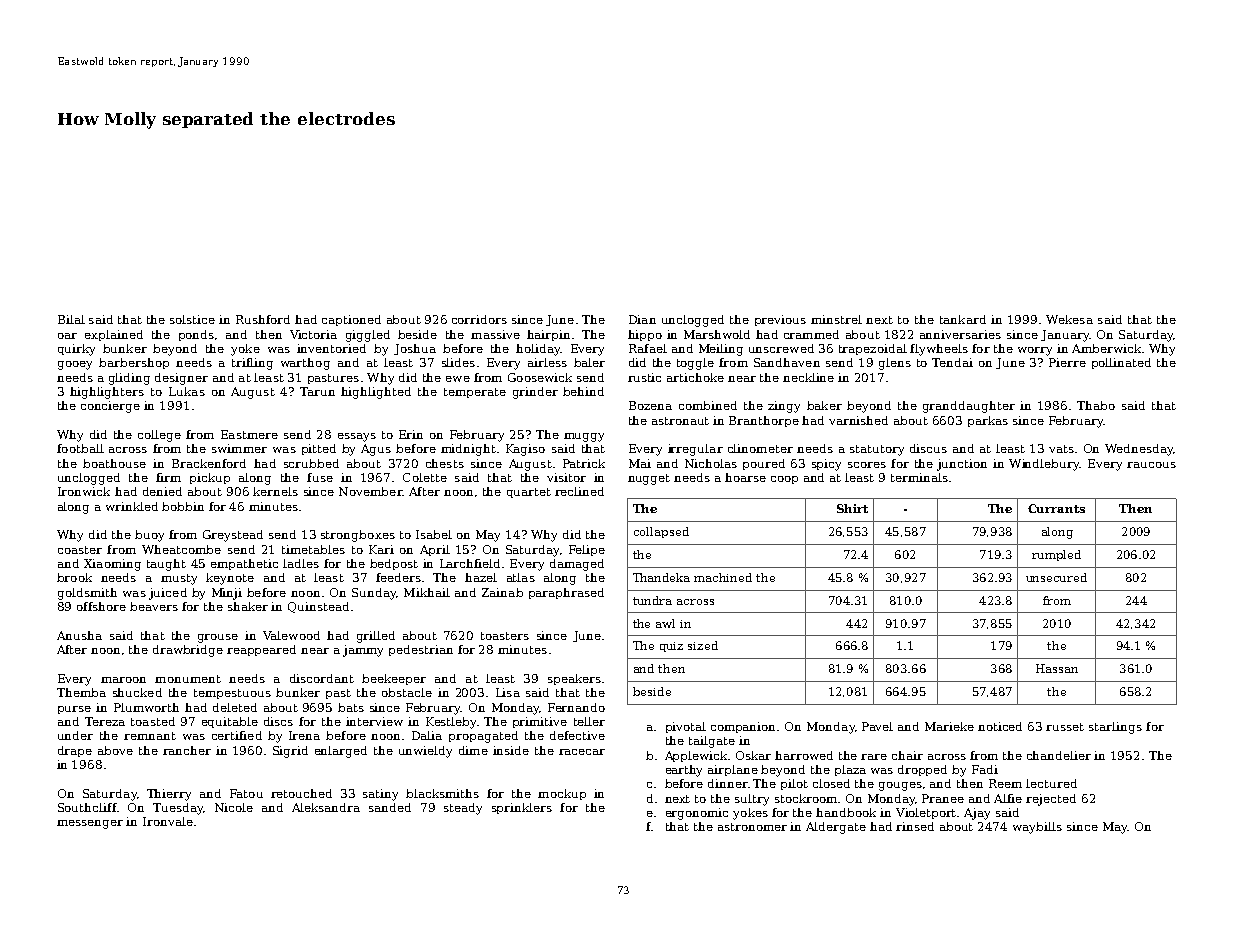 The image size is (1233, 952). I want to click on artichoke, so click(695, 377).
